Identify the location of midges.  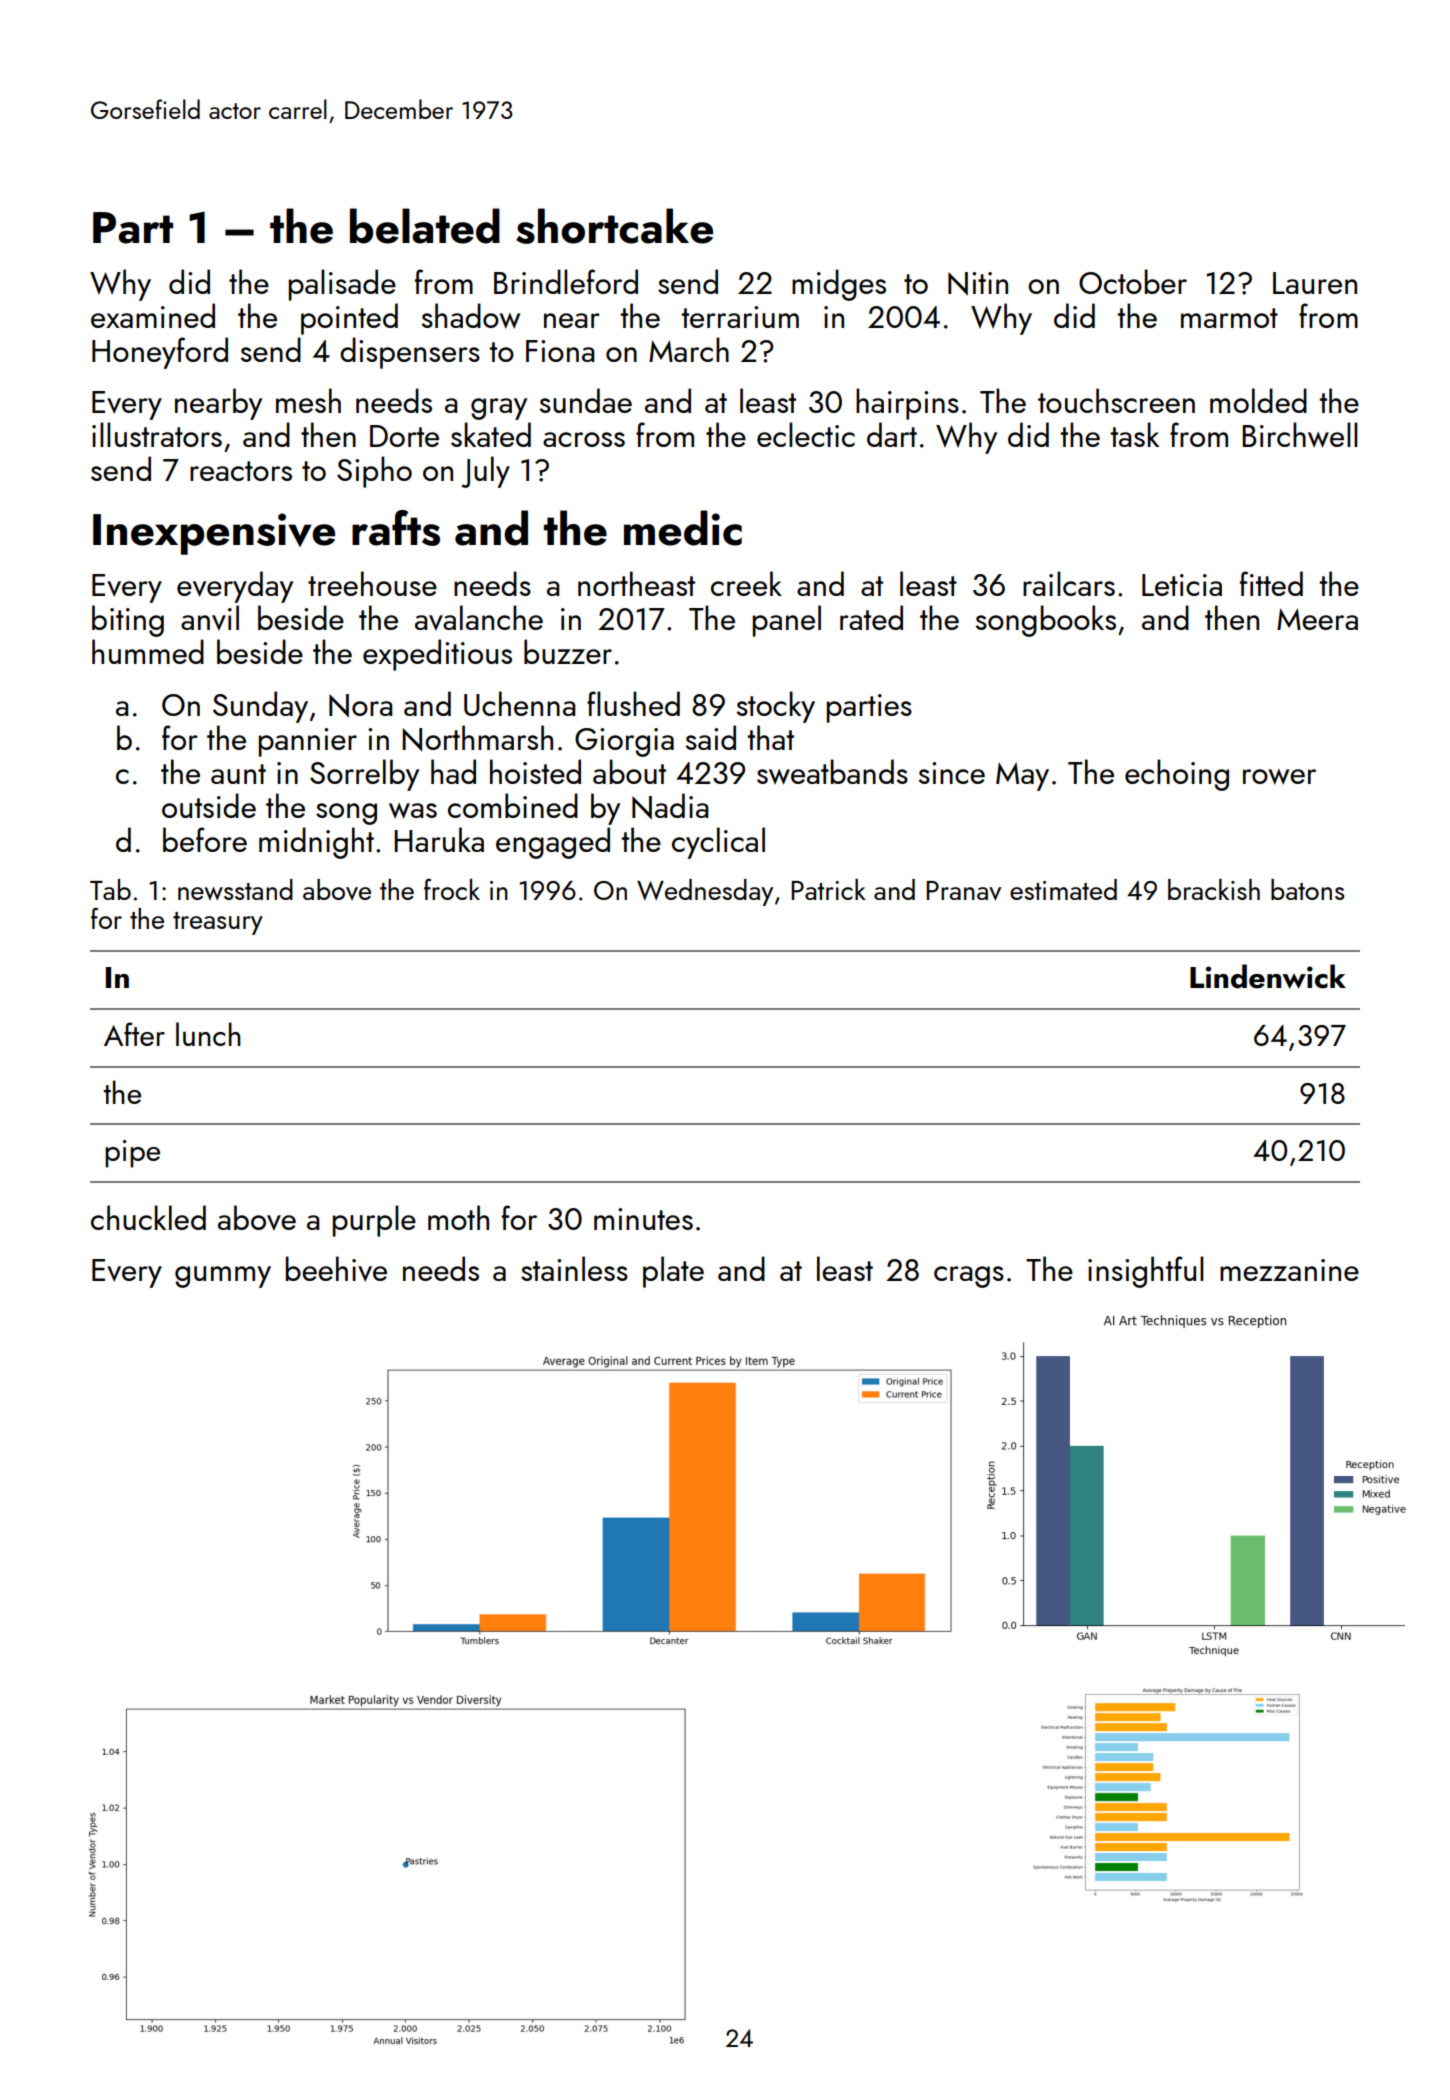
(839, 285).
